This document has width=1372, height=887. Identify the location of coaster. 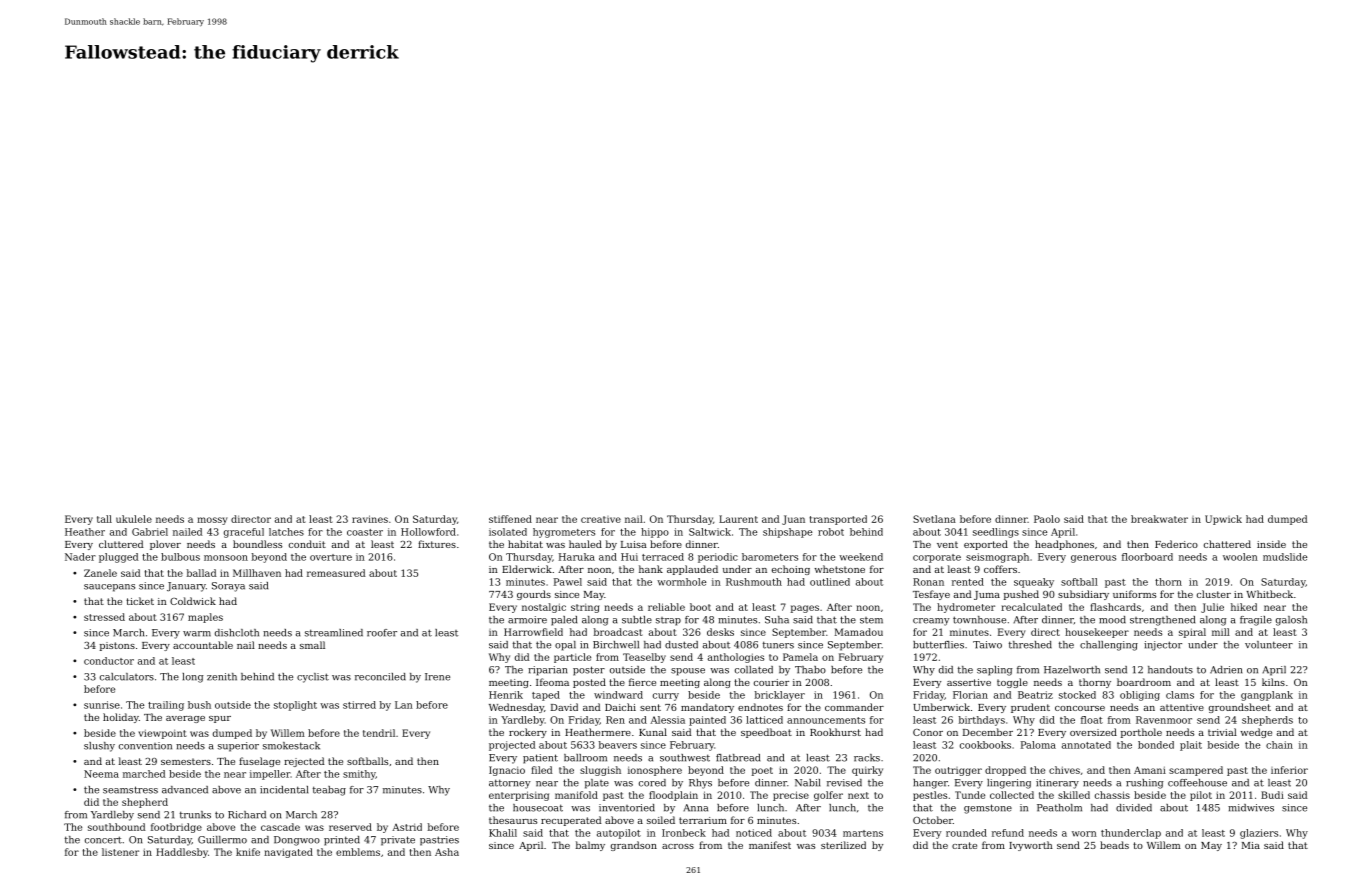
(365, 532).
